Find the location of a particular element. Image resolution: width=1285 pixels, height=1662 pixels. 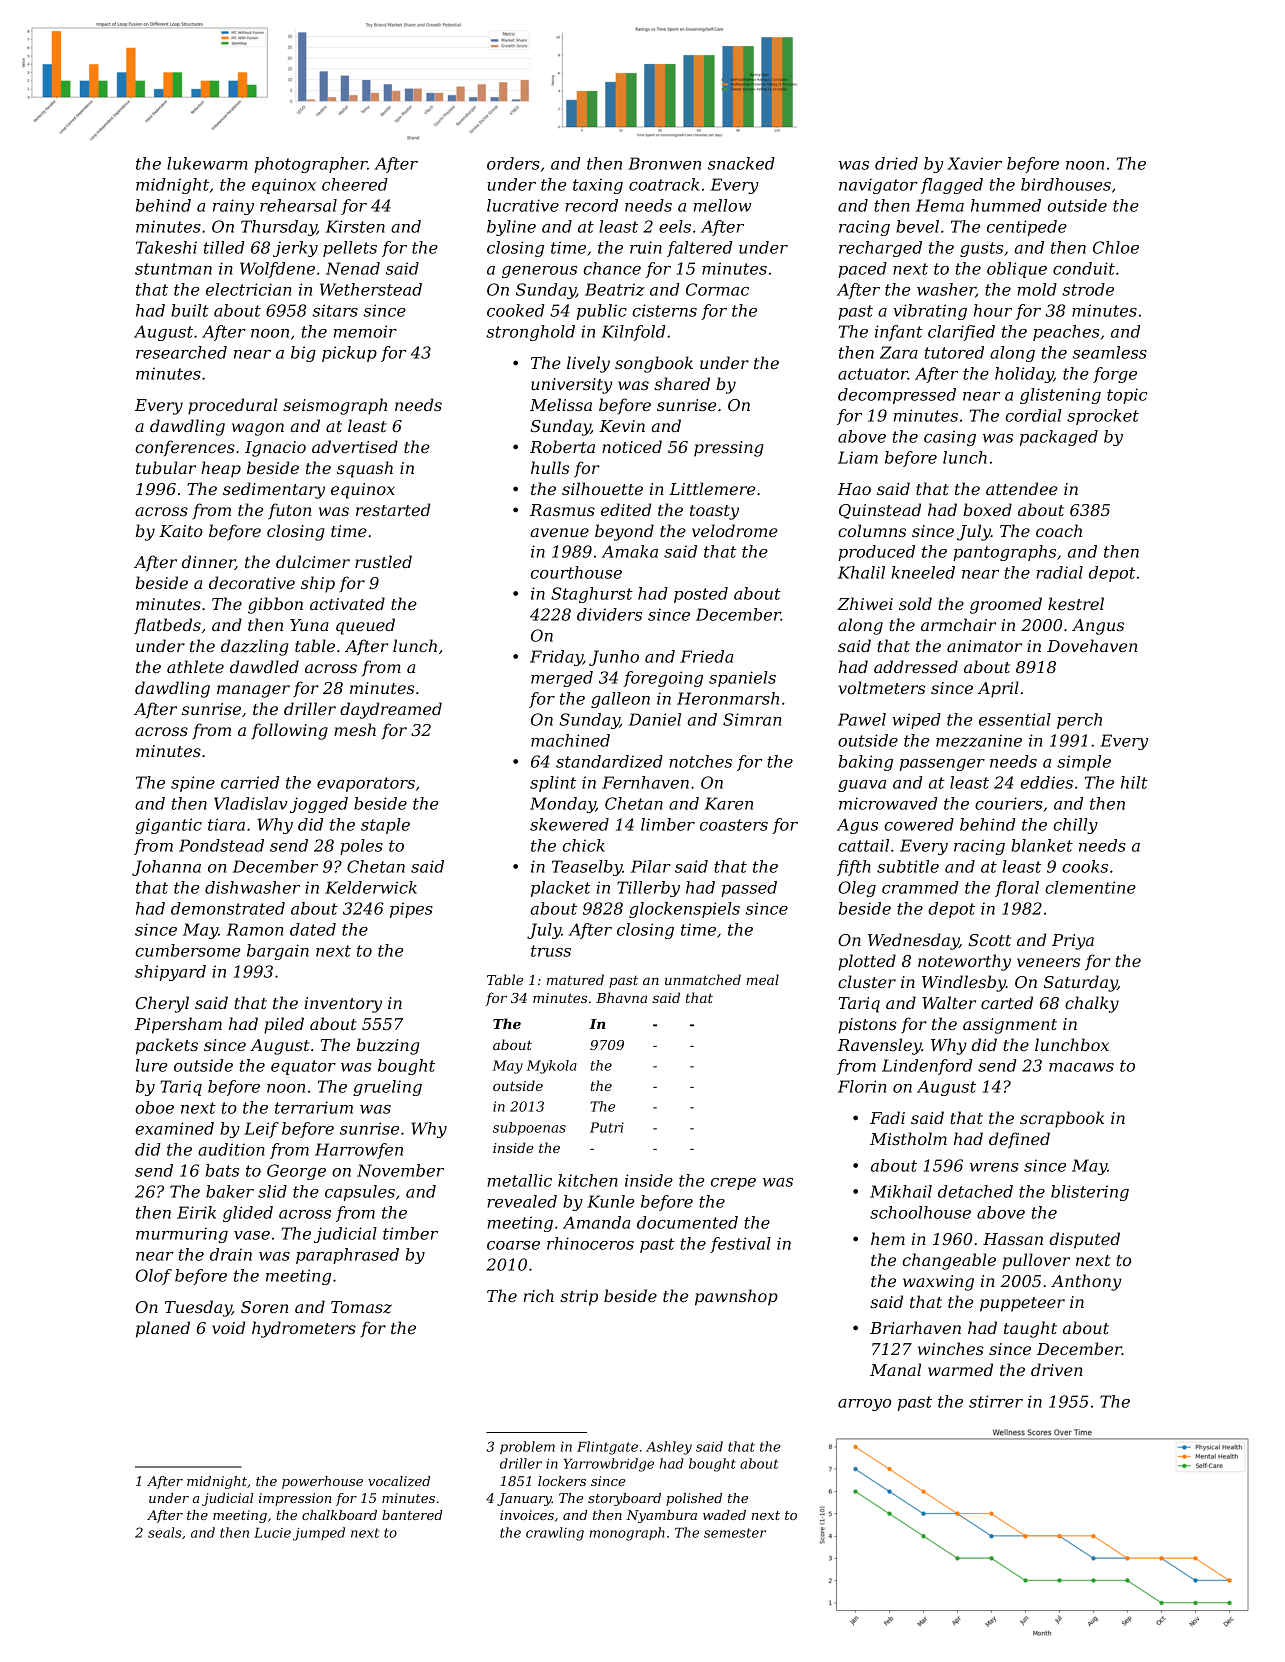

Simran is located at coordinates (752, 719).
